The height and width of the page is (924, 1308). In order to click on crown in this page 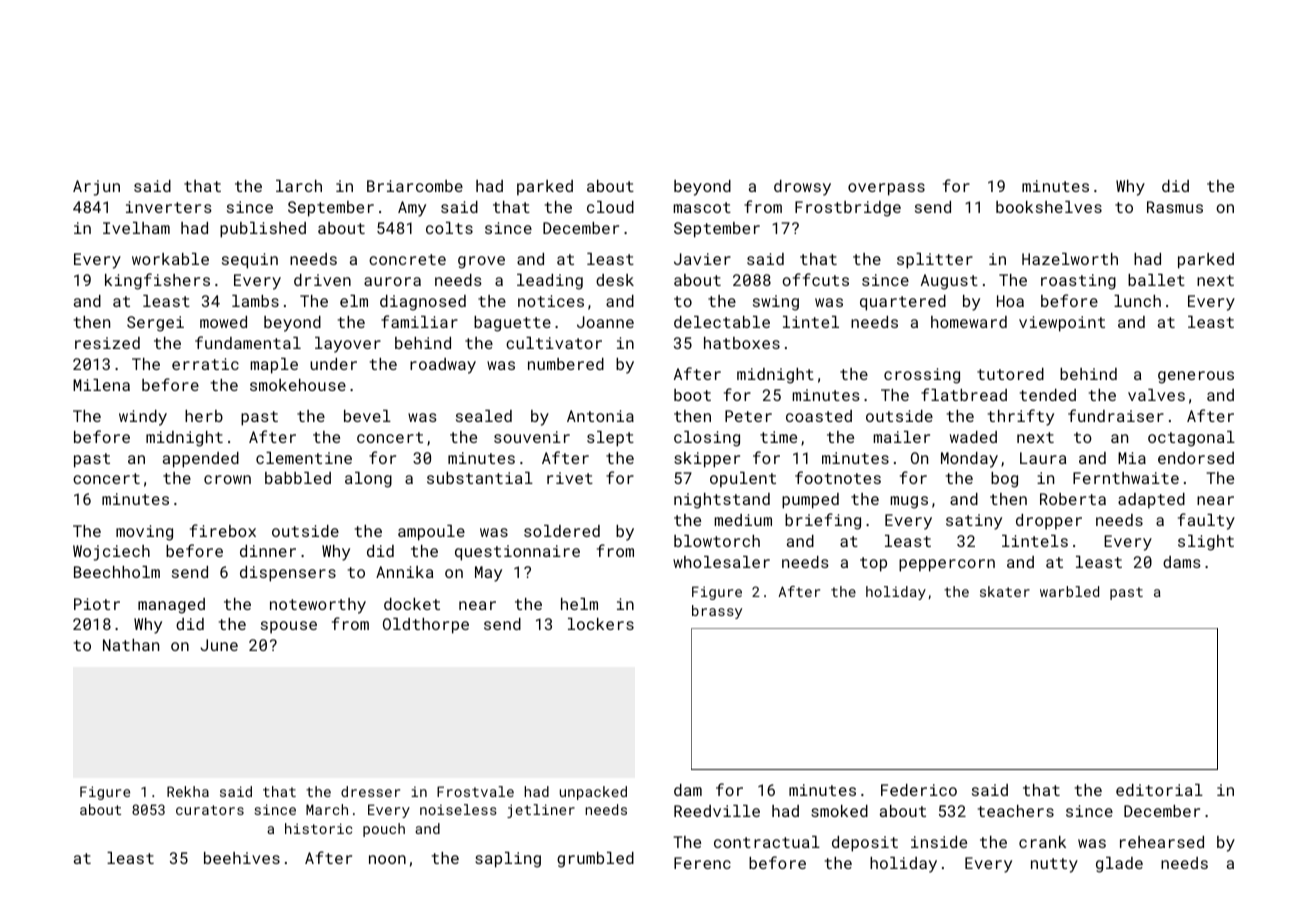, I will do `click(227, 479)`.
